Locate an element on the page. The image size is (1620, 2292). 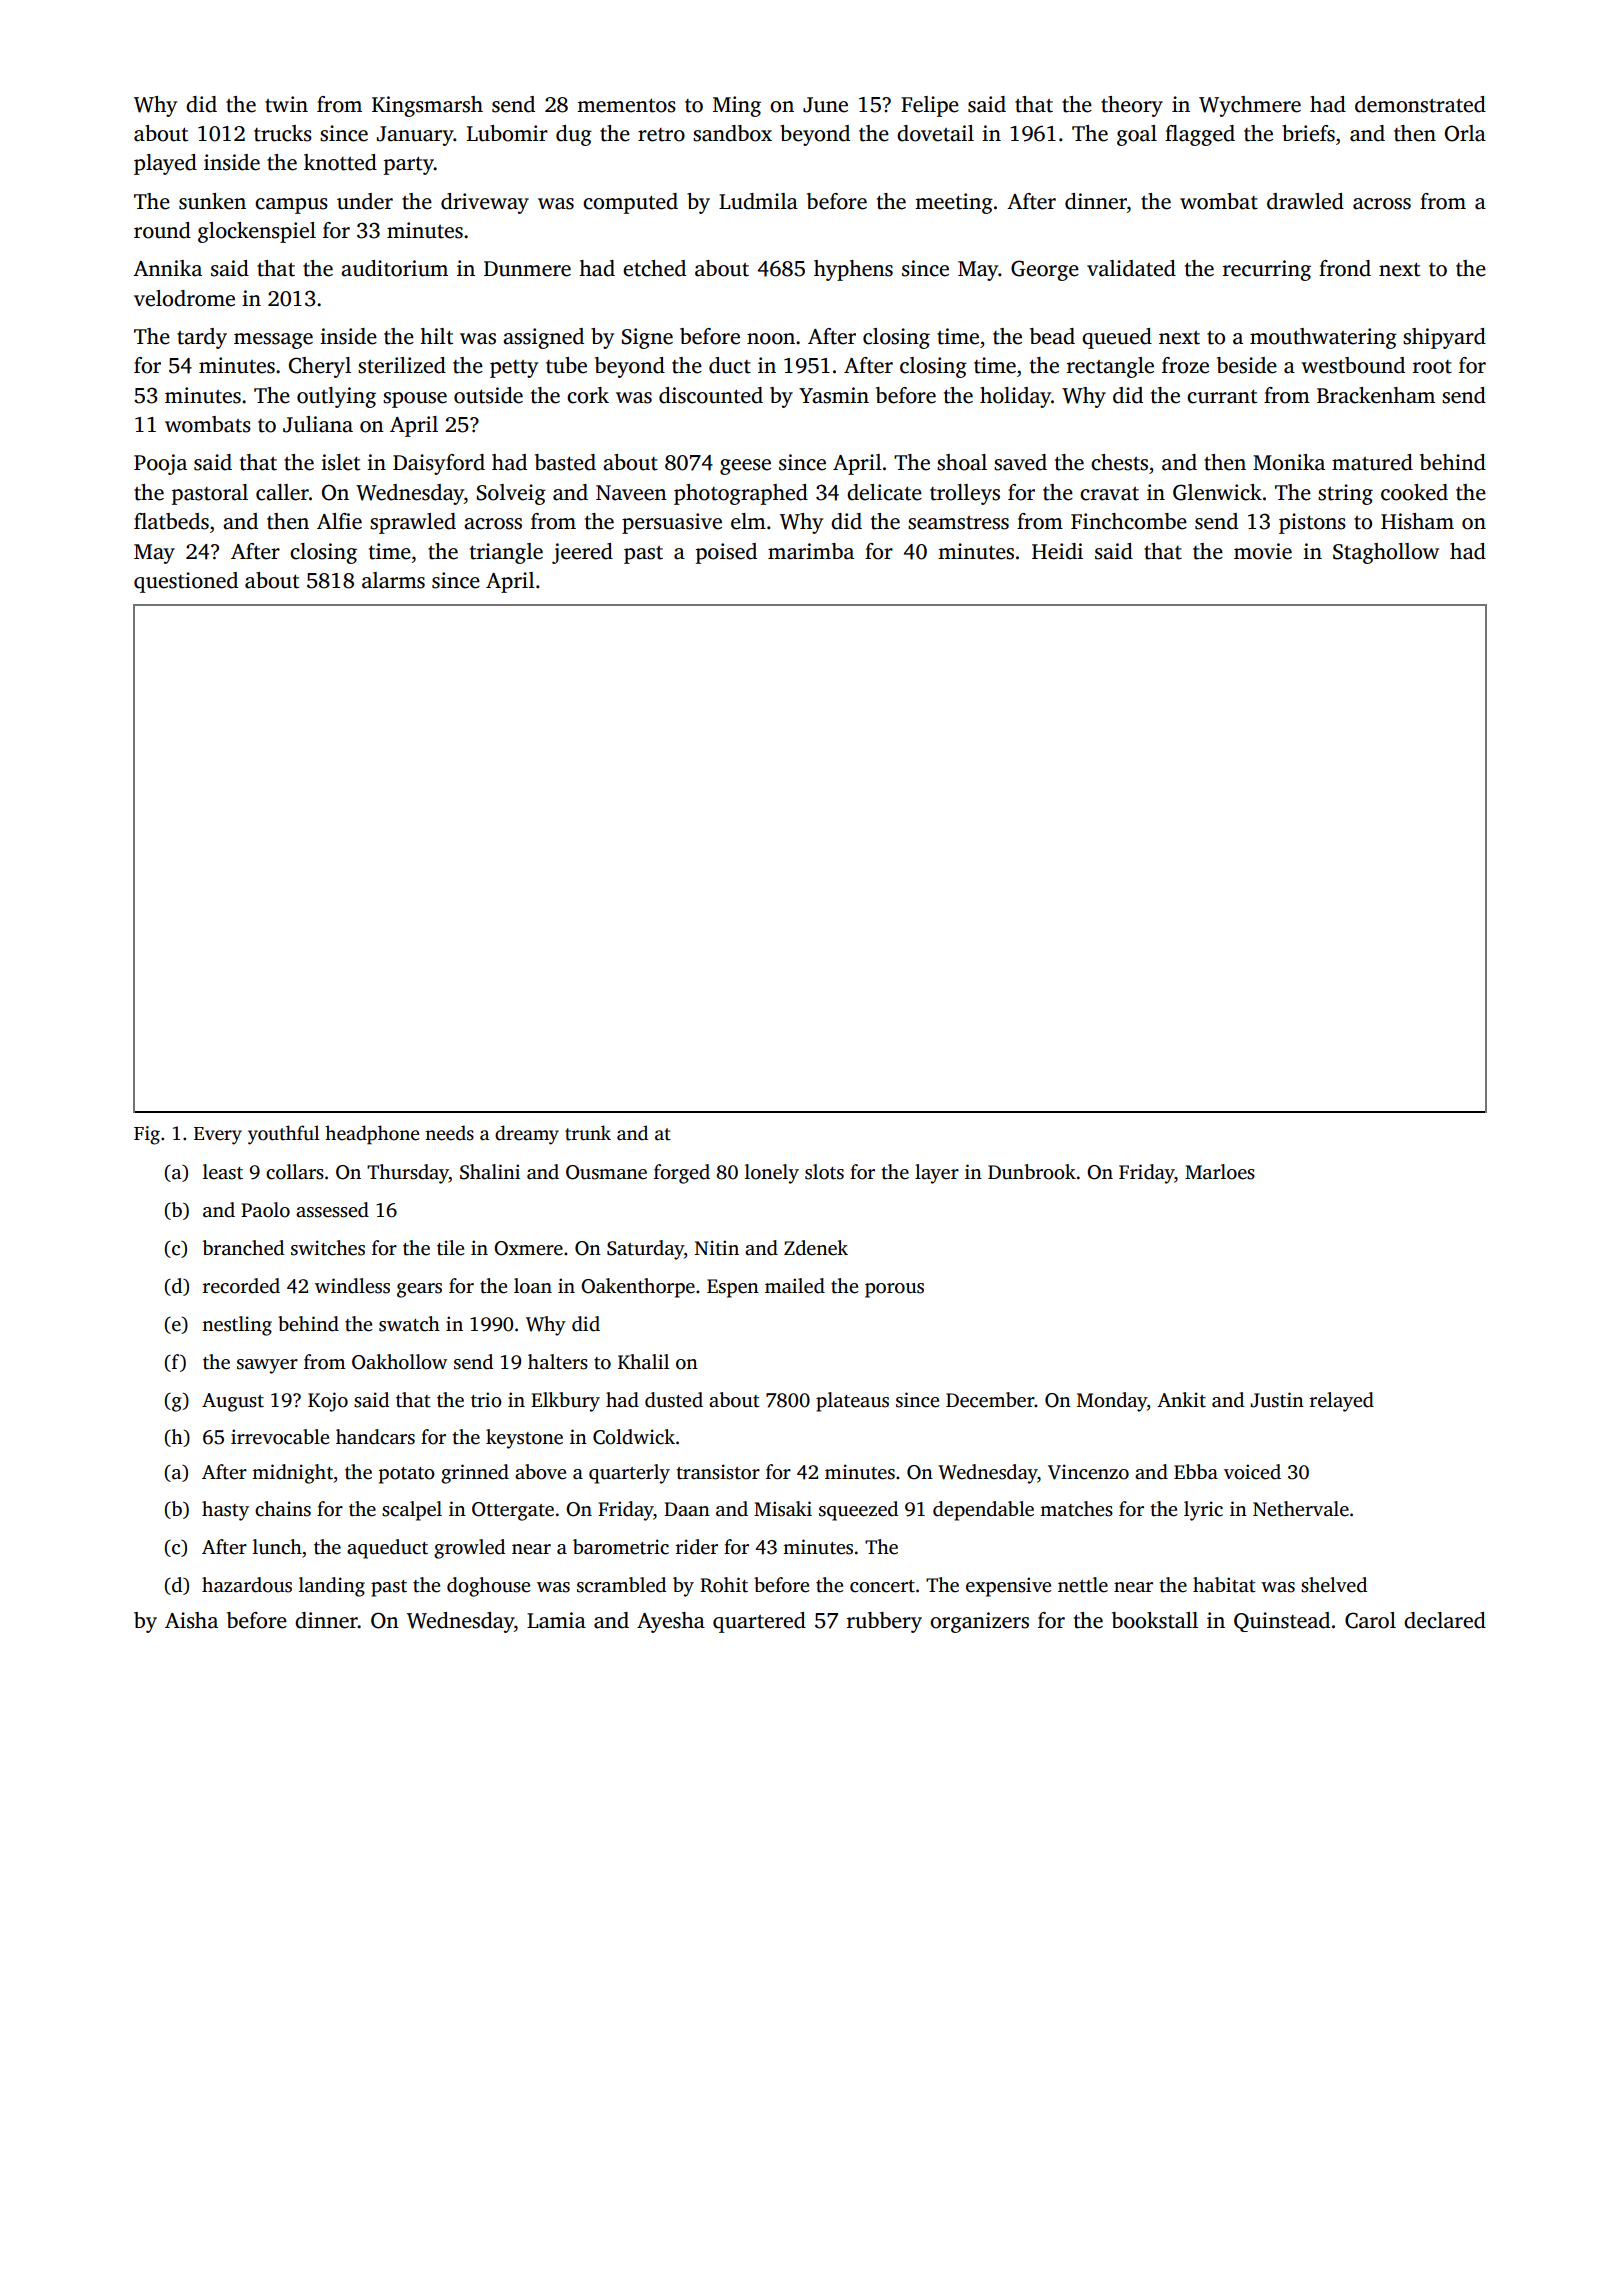
windless is located at coordinates (352, 1286).
